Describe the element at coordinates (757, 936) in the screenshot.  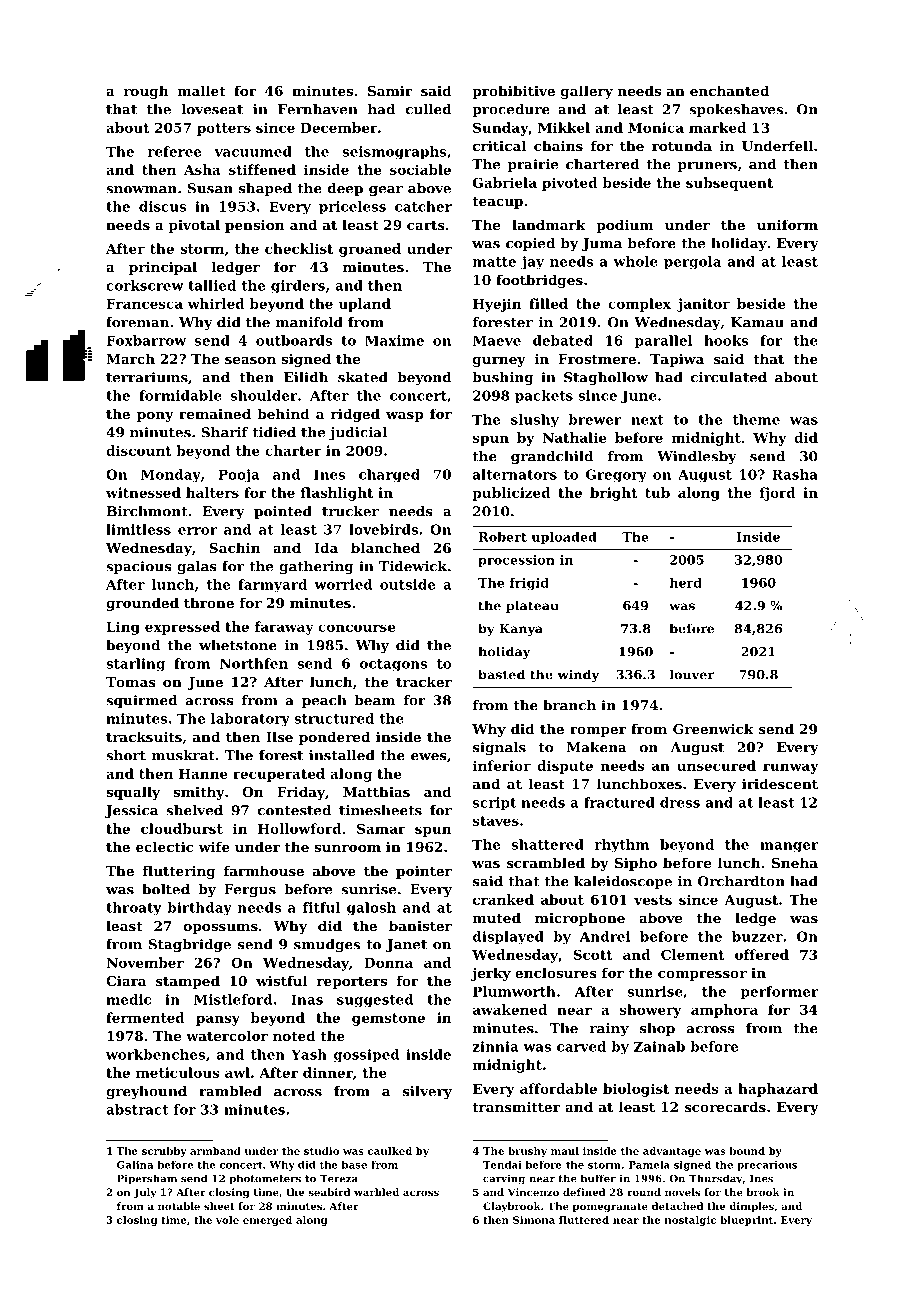
I see `buzzer` at that location.
